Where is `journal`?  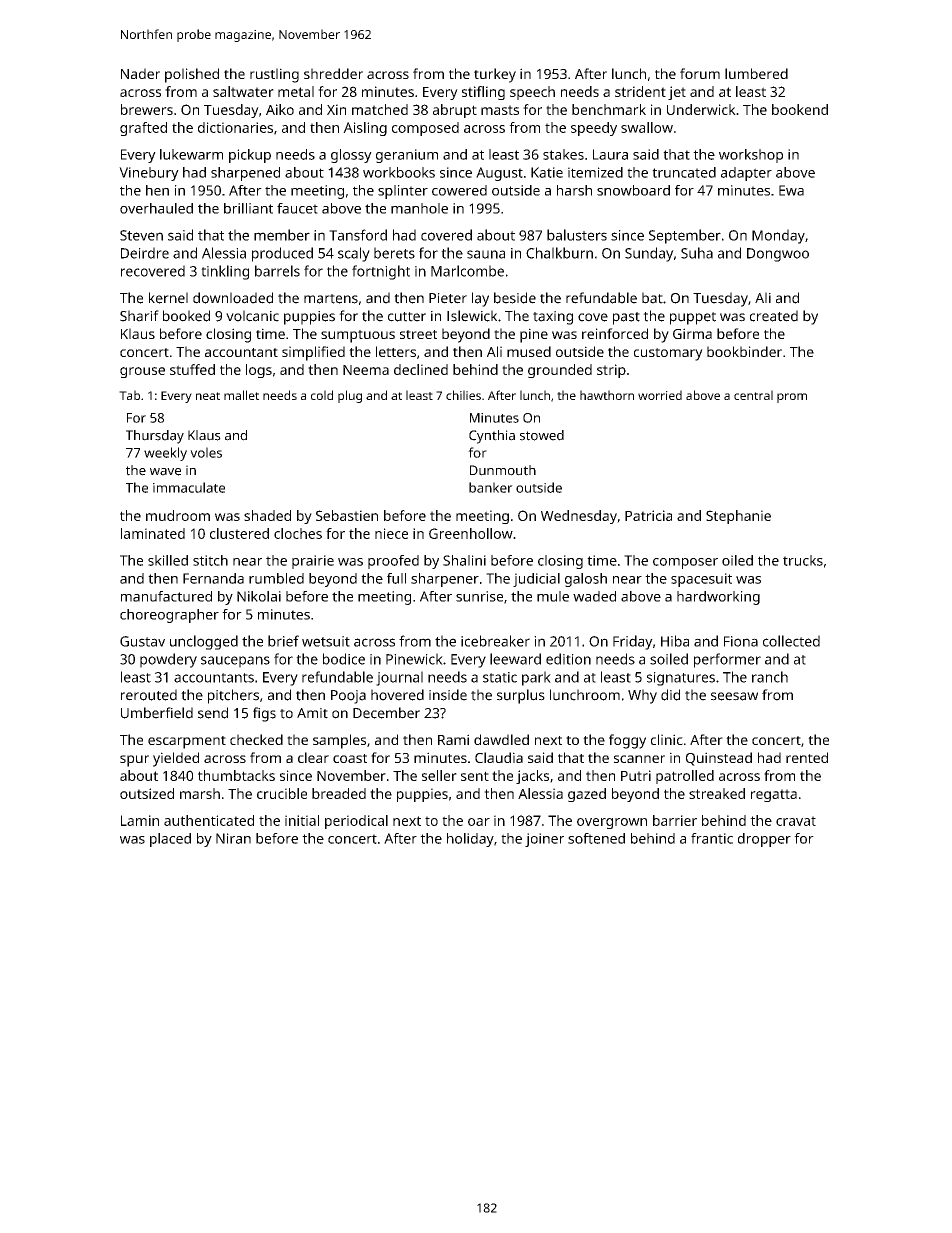
journal is located at coordinates (399, 678).
